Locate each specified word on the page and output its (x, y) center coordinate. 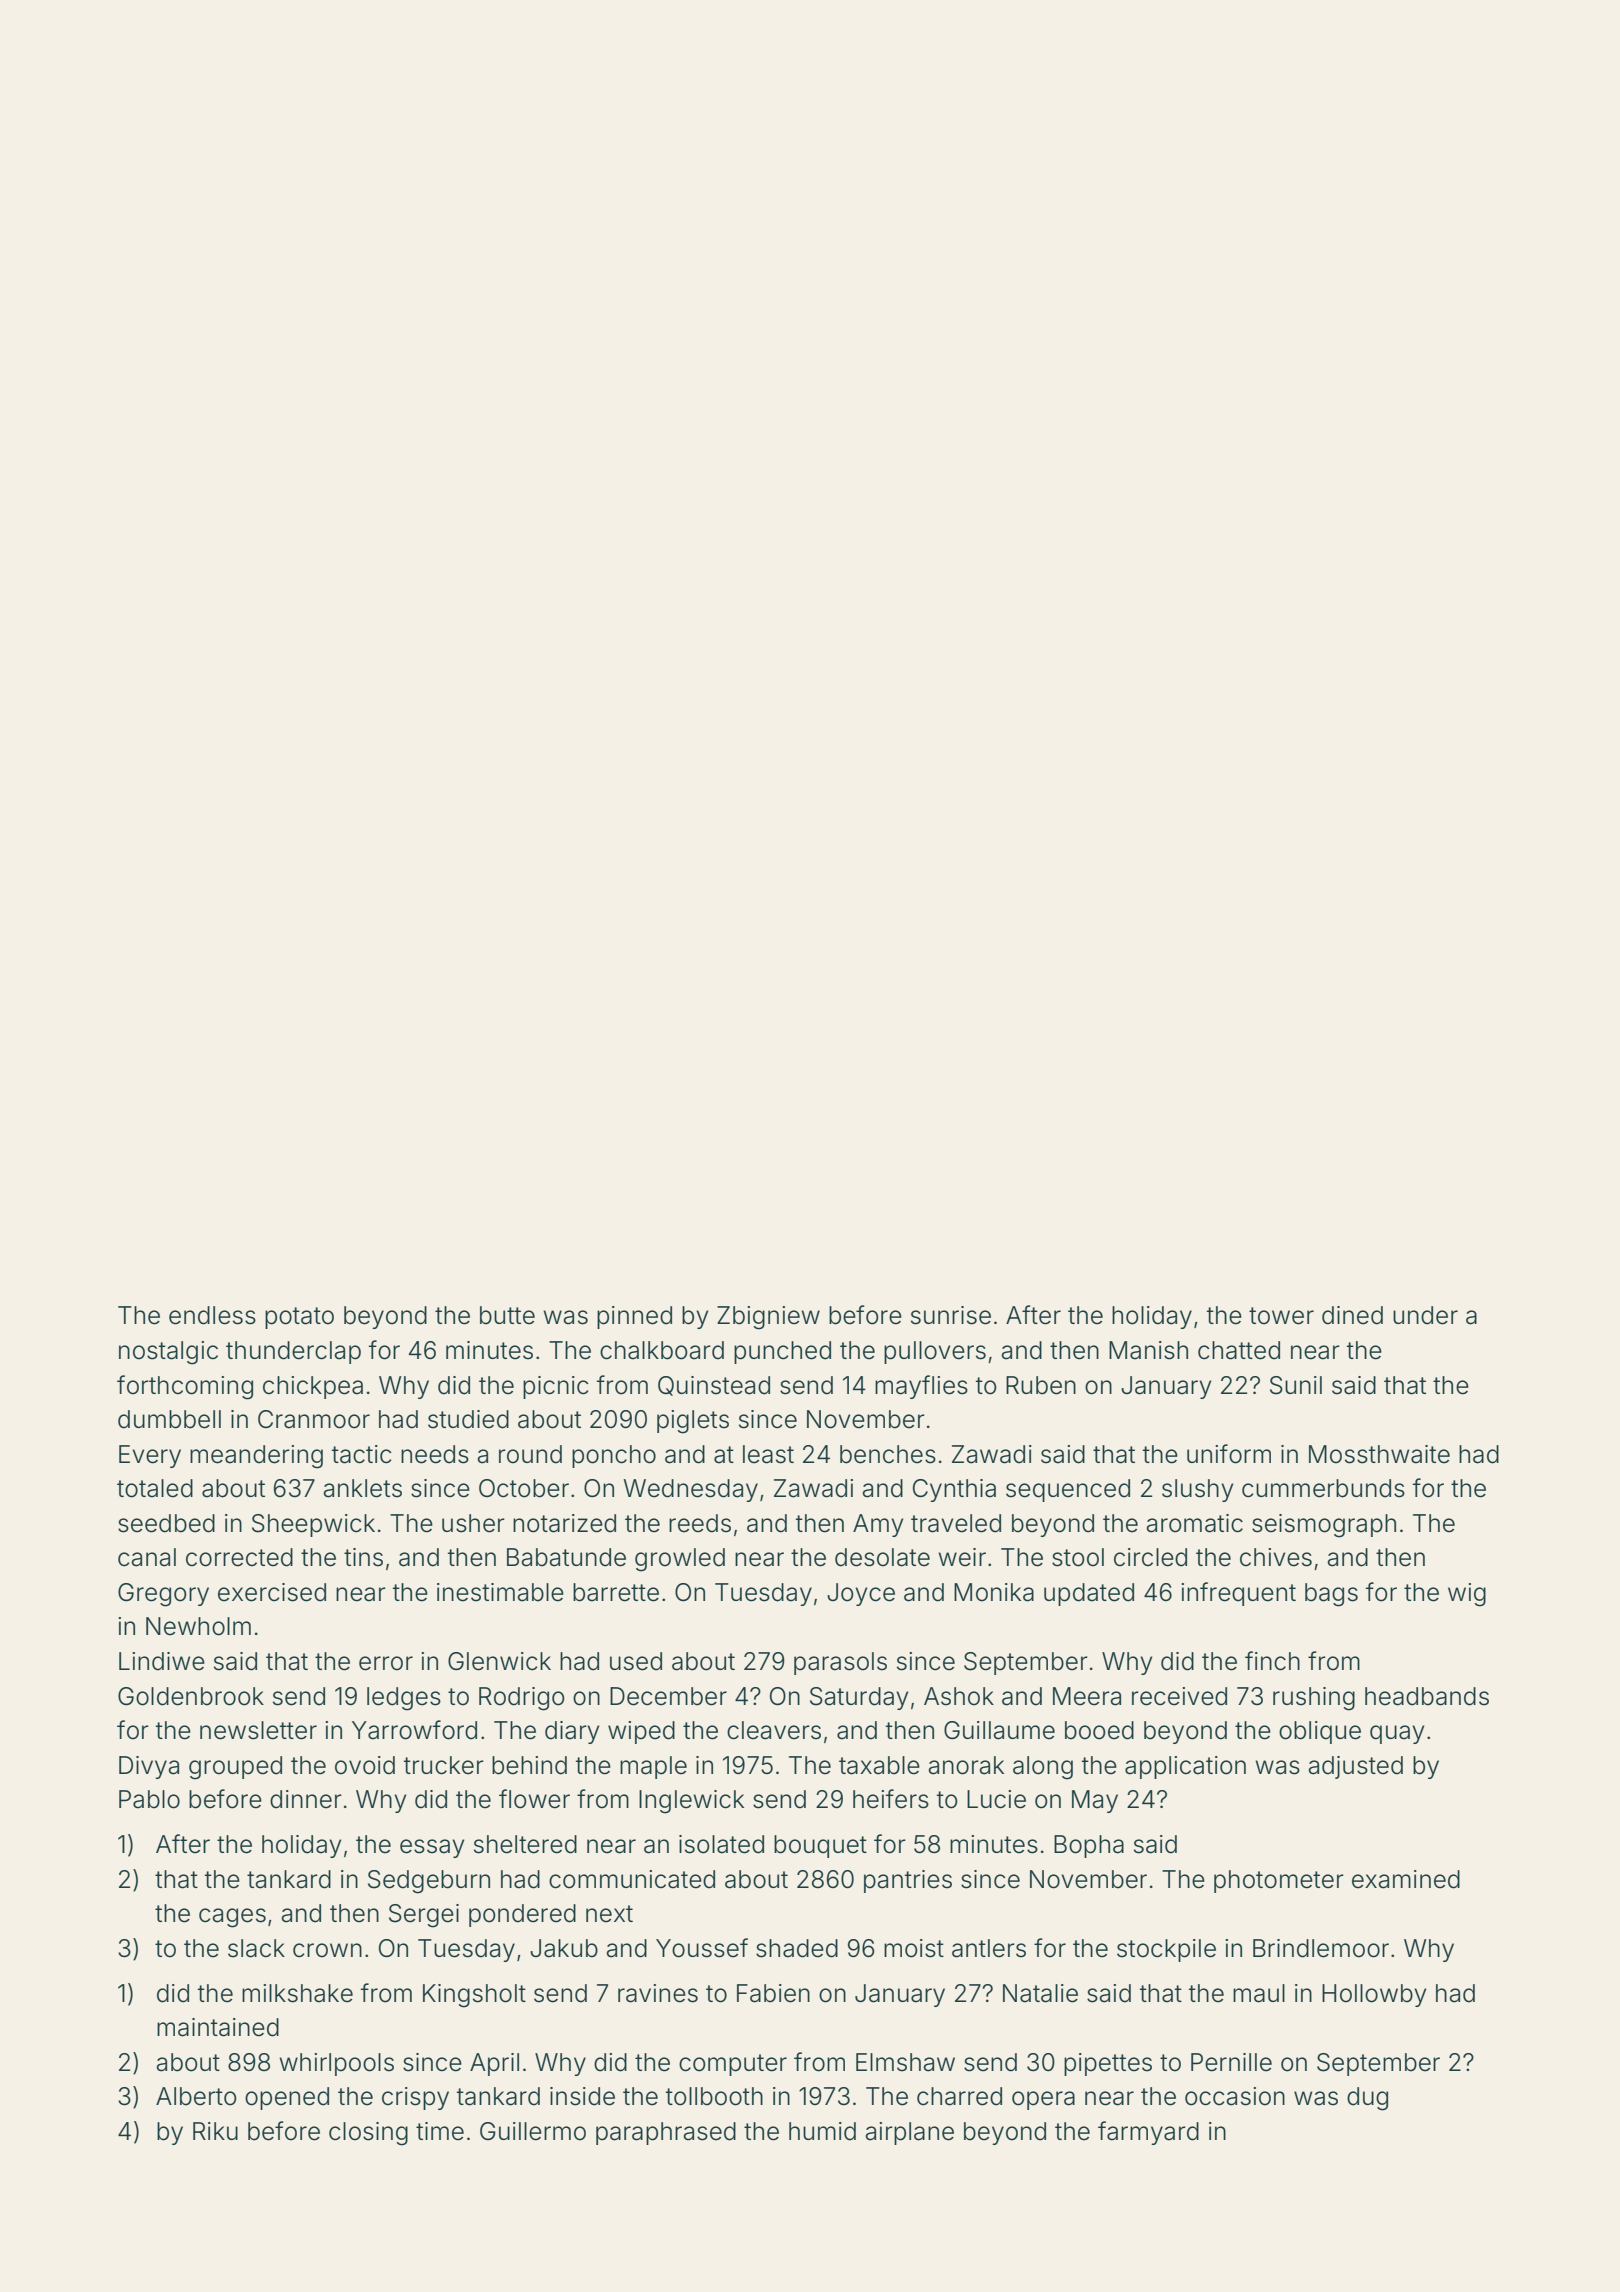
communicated (632, 1879)
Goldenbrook (191, 1696)
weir (962, 1557)
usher (473, 1523)
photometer (1279, 1881)
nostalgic (168, 1353)
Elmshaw (905, 2062)
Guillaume (999, 1730)
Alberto (196, 2096)
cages (232, 1918)
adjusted (1355, 1767)
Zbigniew (768, 1318)
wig (1467, 1595)
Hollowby (1374, 1995)
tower (1281, 1316)
